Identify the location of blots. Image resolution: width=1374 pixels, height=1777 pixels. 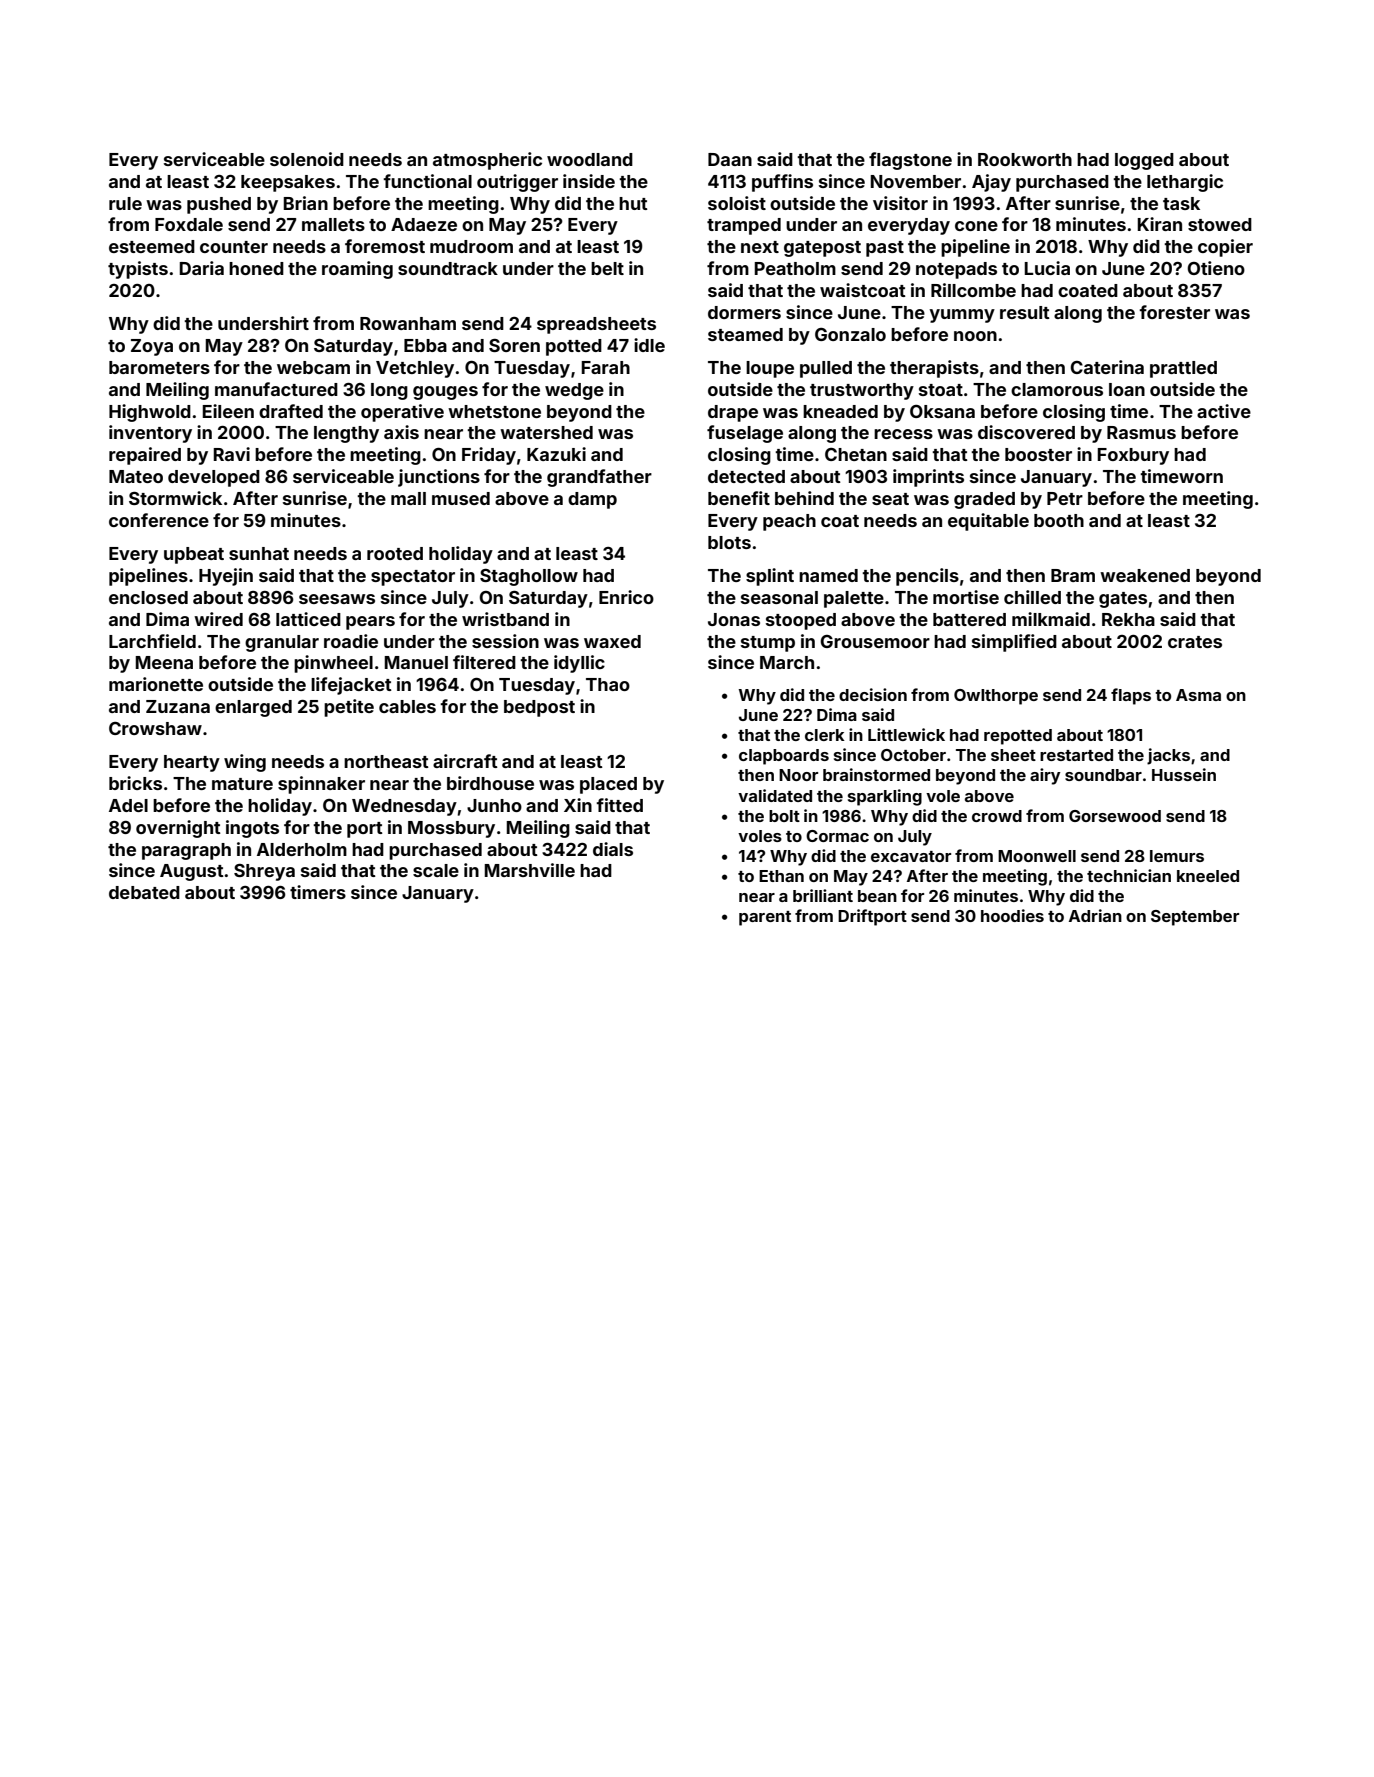
(729, 542).
